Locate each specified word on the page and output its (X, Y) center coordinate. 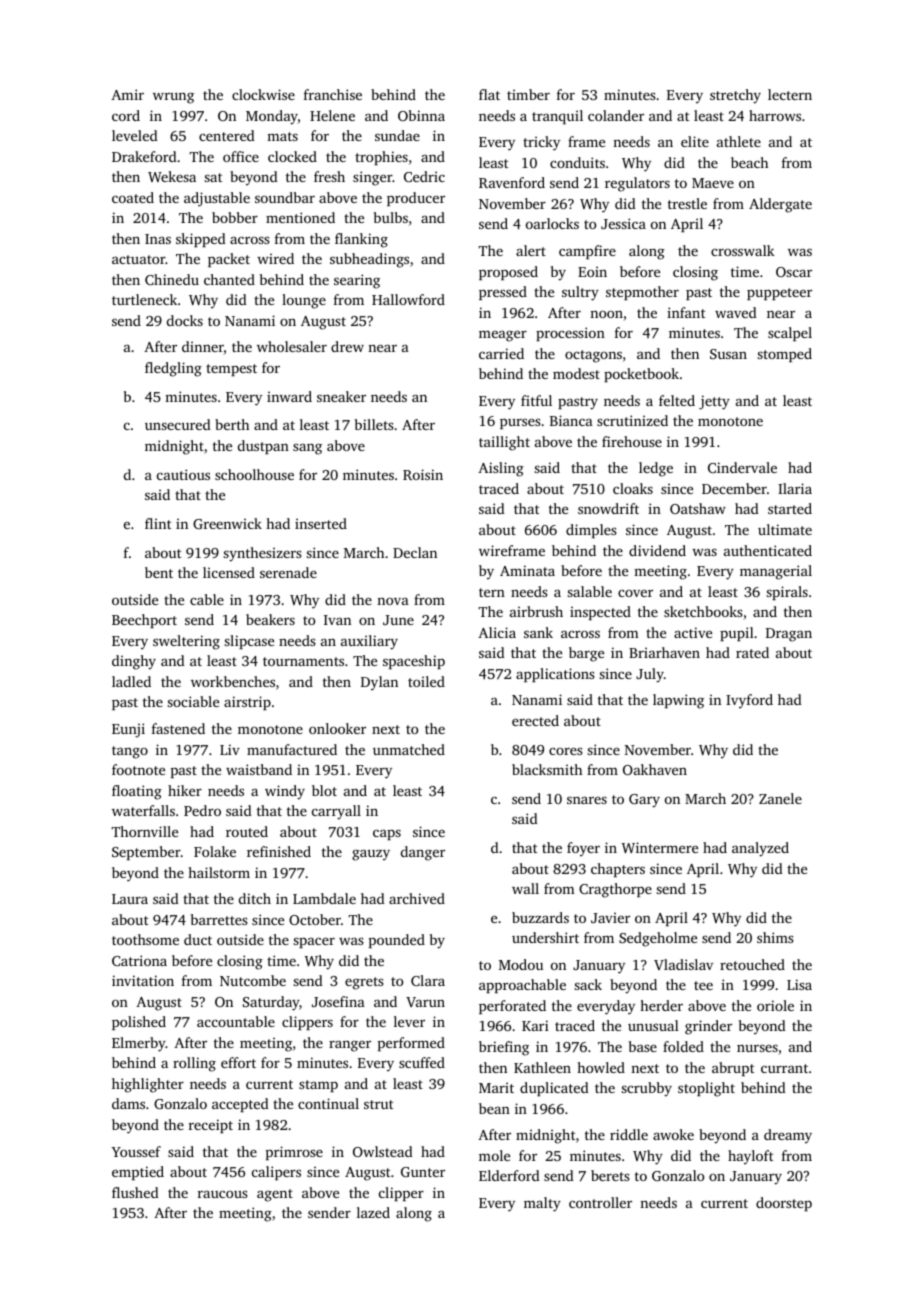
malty (542, 1204)
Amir (127, 94)
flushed (135, 1192)
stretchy (735, 96)
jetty (714, 402)
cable (207, 599)
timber (528, 94)
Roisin (423, 474)
